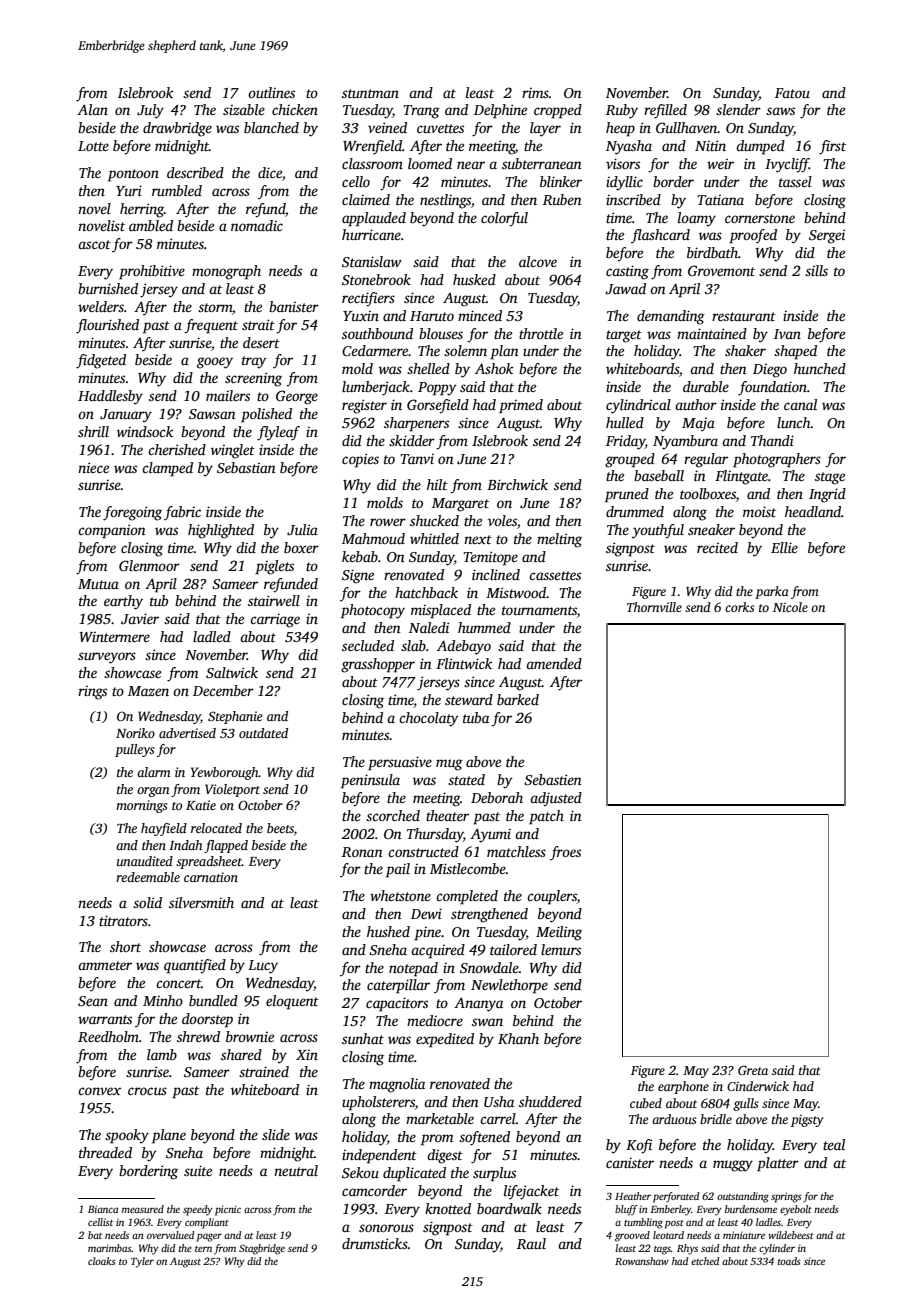  What do you see at coordinates (370, 93) in the screenshot?
I see `stuntman` at bounding box center [370, 93].
